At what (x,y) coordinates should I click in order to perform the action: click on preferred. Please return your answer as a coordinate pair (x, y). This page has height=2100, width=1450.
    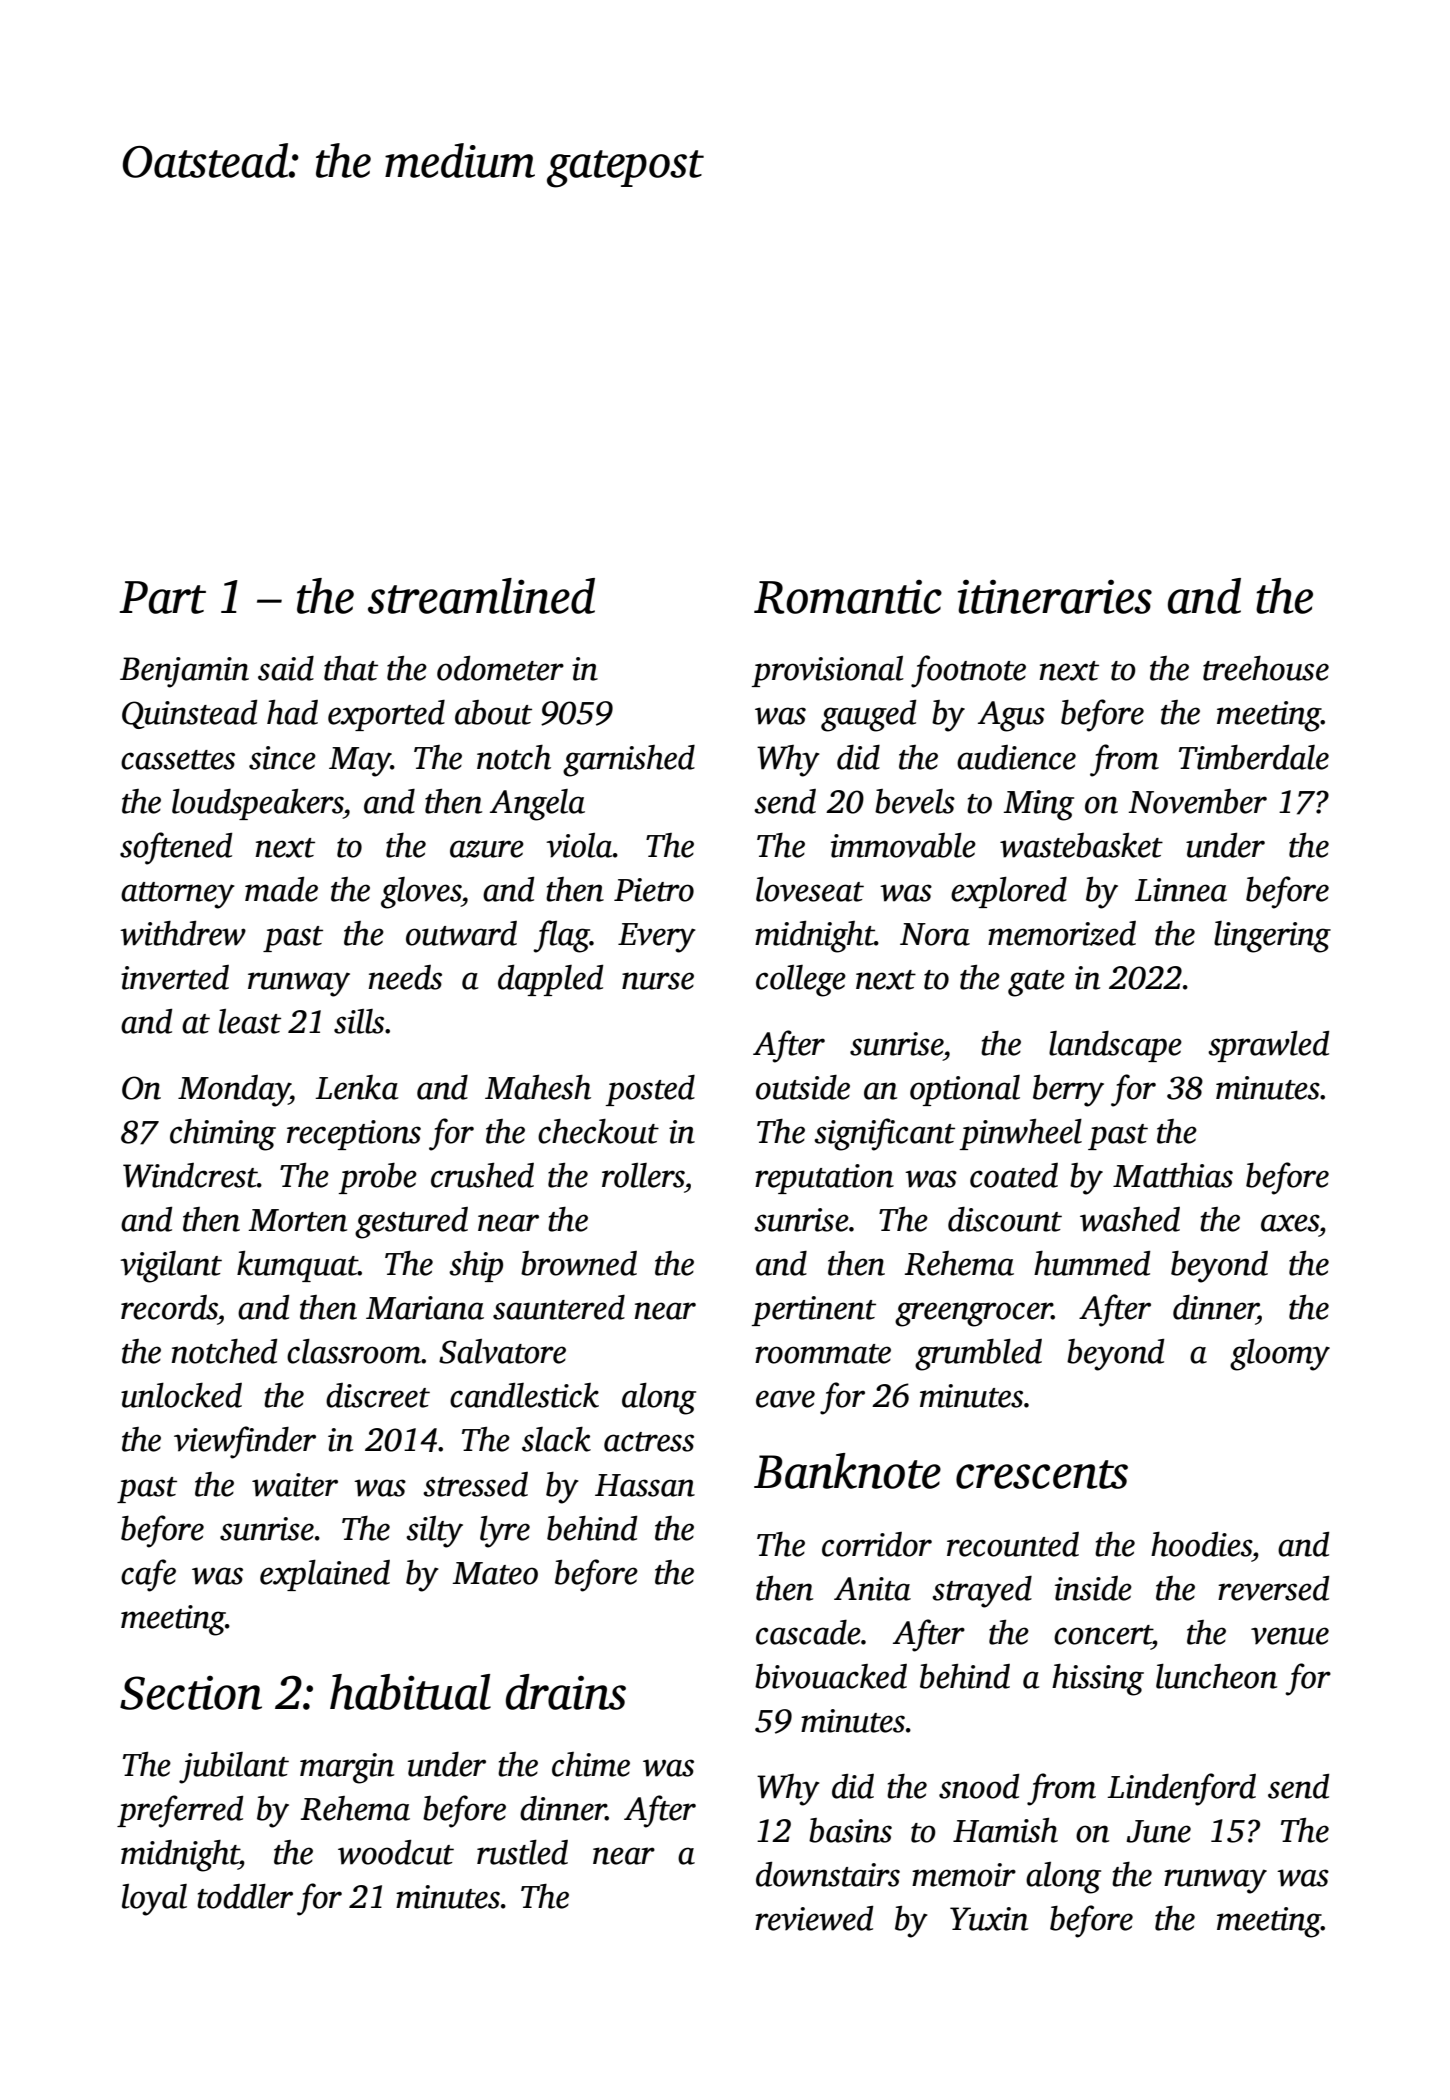
    Looking at the image, I should click on (180, 1811).
